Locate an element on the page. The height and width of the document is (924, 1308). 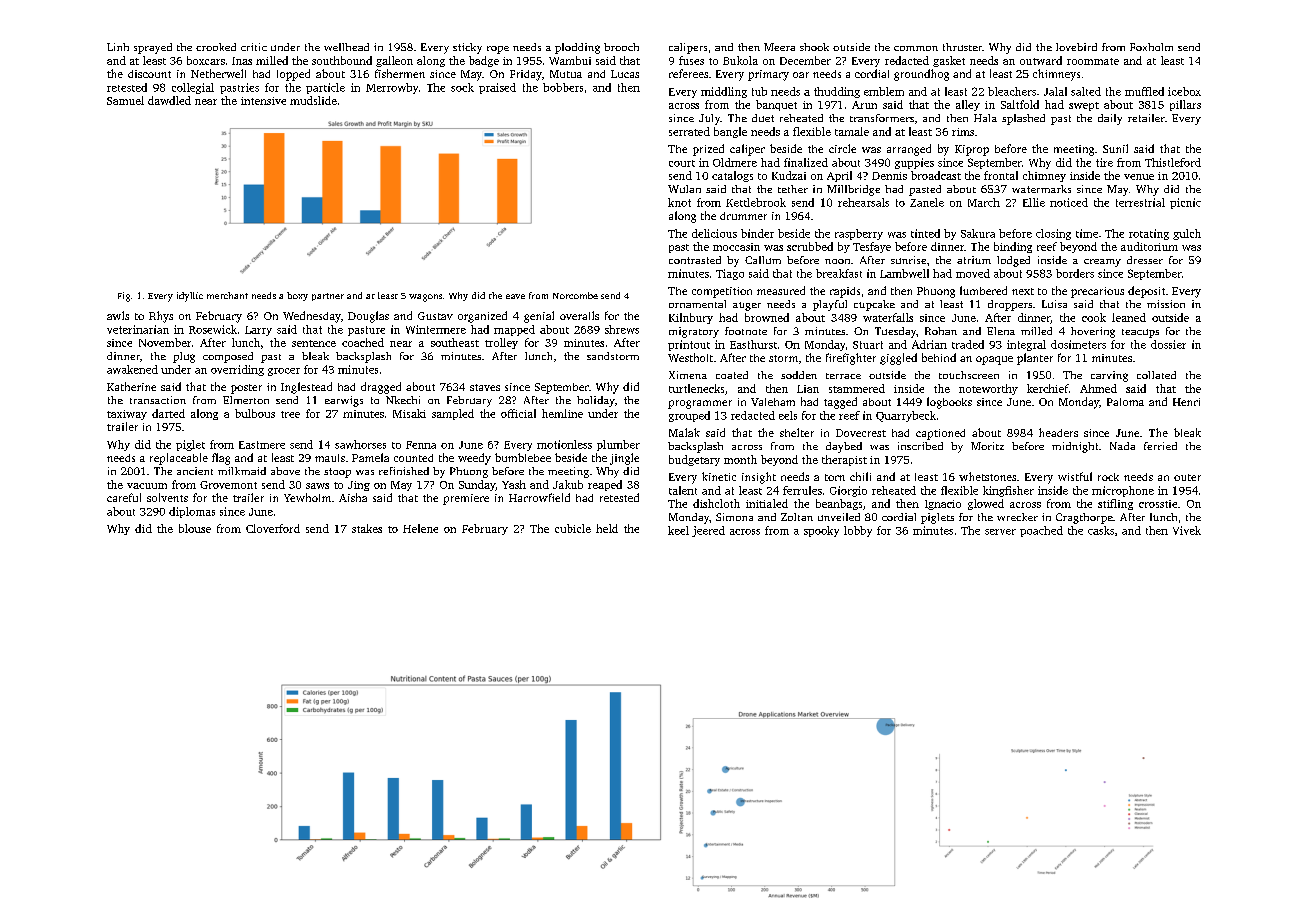
contrasted is located at coordinates (695, 260).
